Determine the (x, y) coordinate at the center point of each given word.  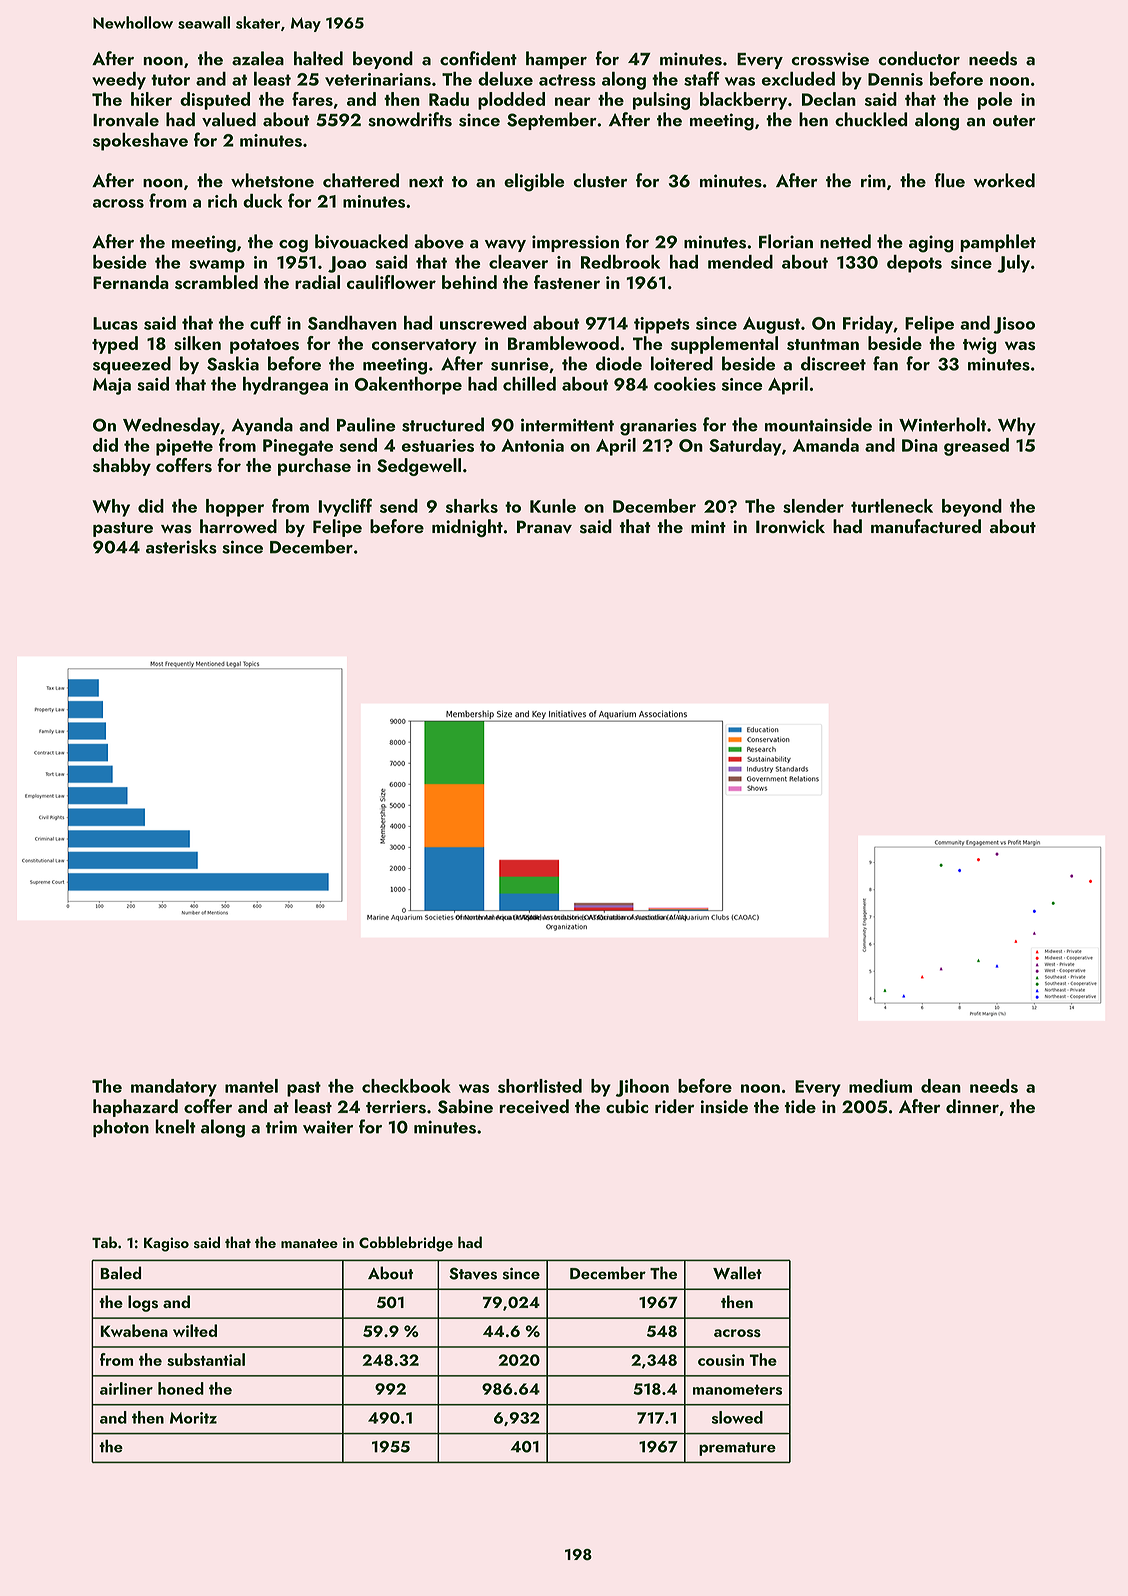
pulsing (661, 101)
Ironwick (790, 526)
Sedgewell (419, 467)
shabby (122, 467)
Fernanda (131, 282)
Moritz (193, 1418)
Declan (829, 99)
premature (737, 1449)
